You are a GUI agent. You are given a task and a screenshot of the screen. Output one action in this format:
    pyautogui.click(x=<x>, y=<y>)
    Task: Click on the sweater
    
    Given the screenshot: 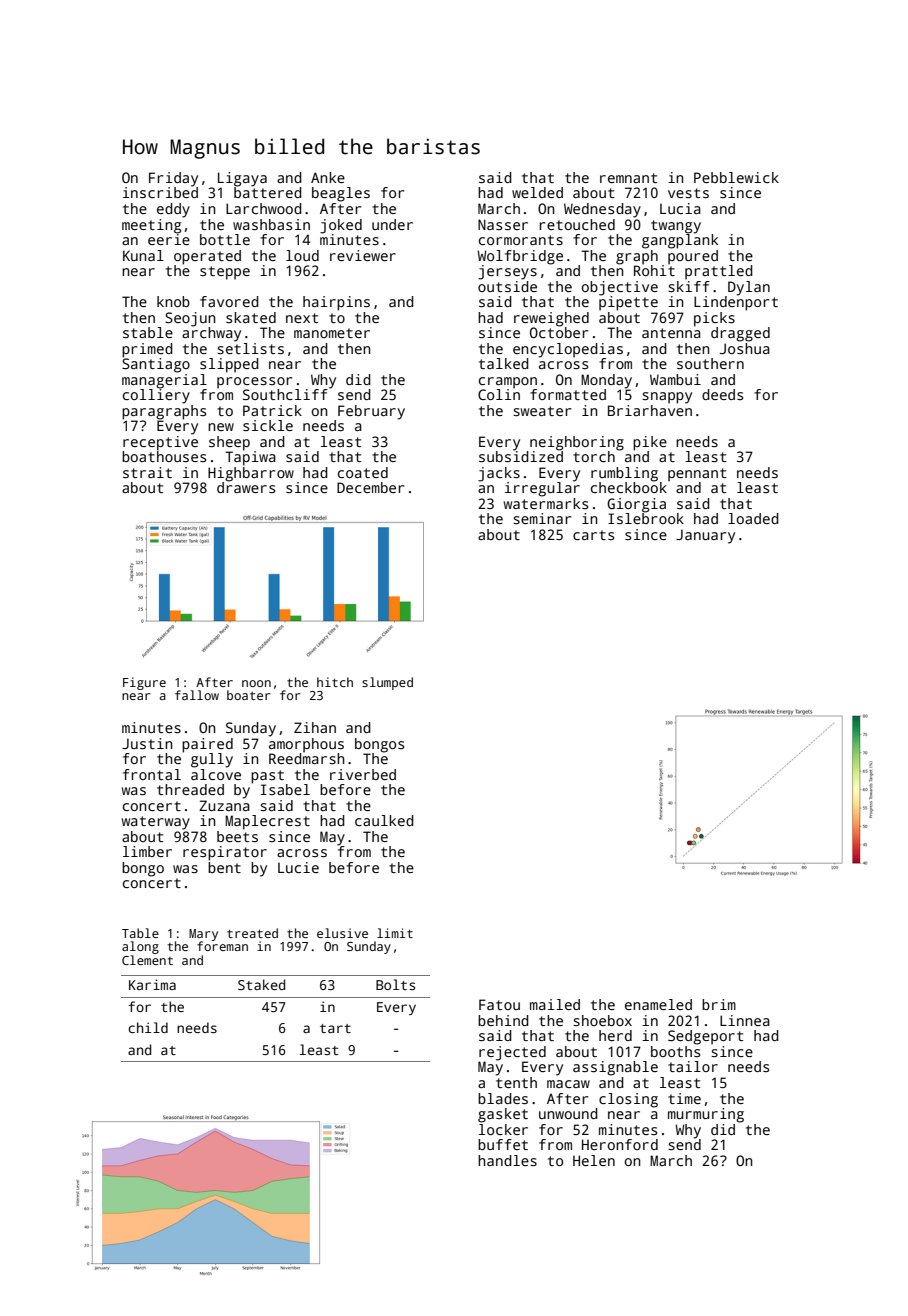 What is the action you would take?
    pyautogui.click(x=542, y=411)
